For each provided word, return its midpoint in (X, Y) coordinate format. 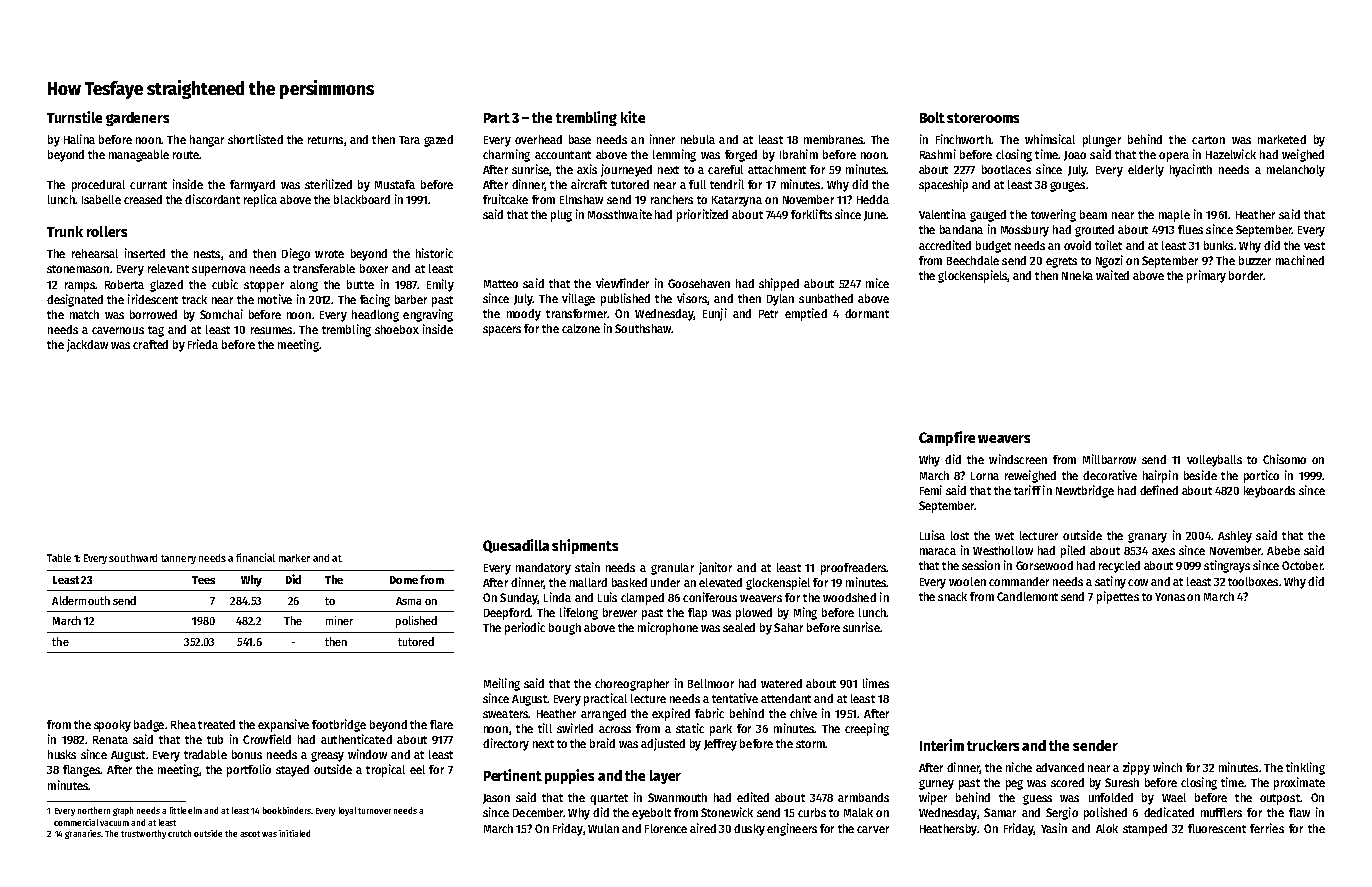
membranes (833, 139)
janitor (715, 568)
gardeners (137, 119)
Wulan (603, 828)
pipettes (1118, 597)
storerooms (983, 118)
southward (133, 558)
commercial (76, 822)
